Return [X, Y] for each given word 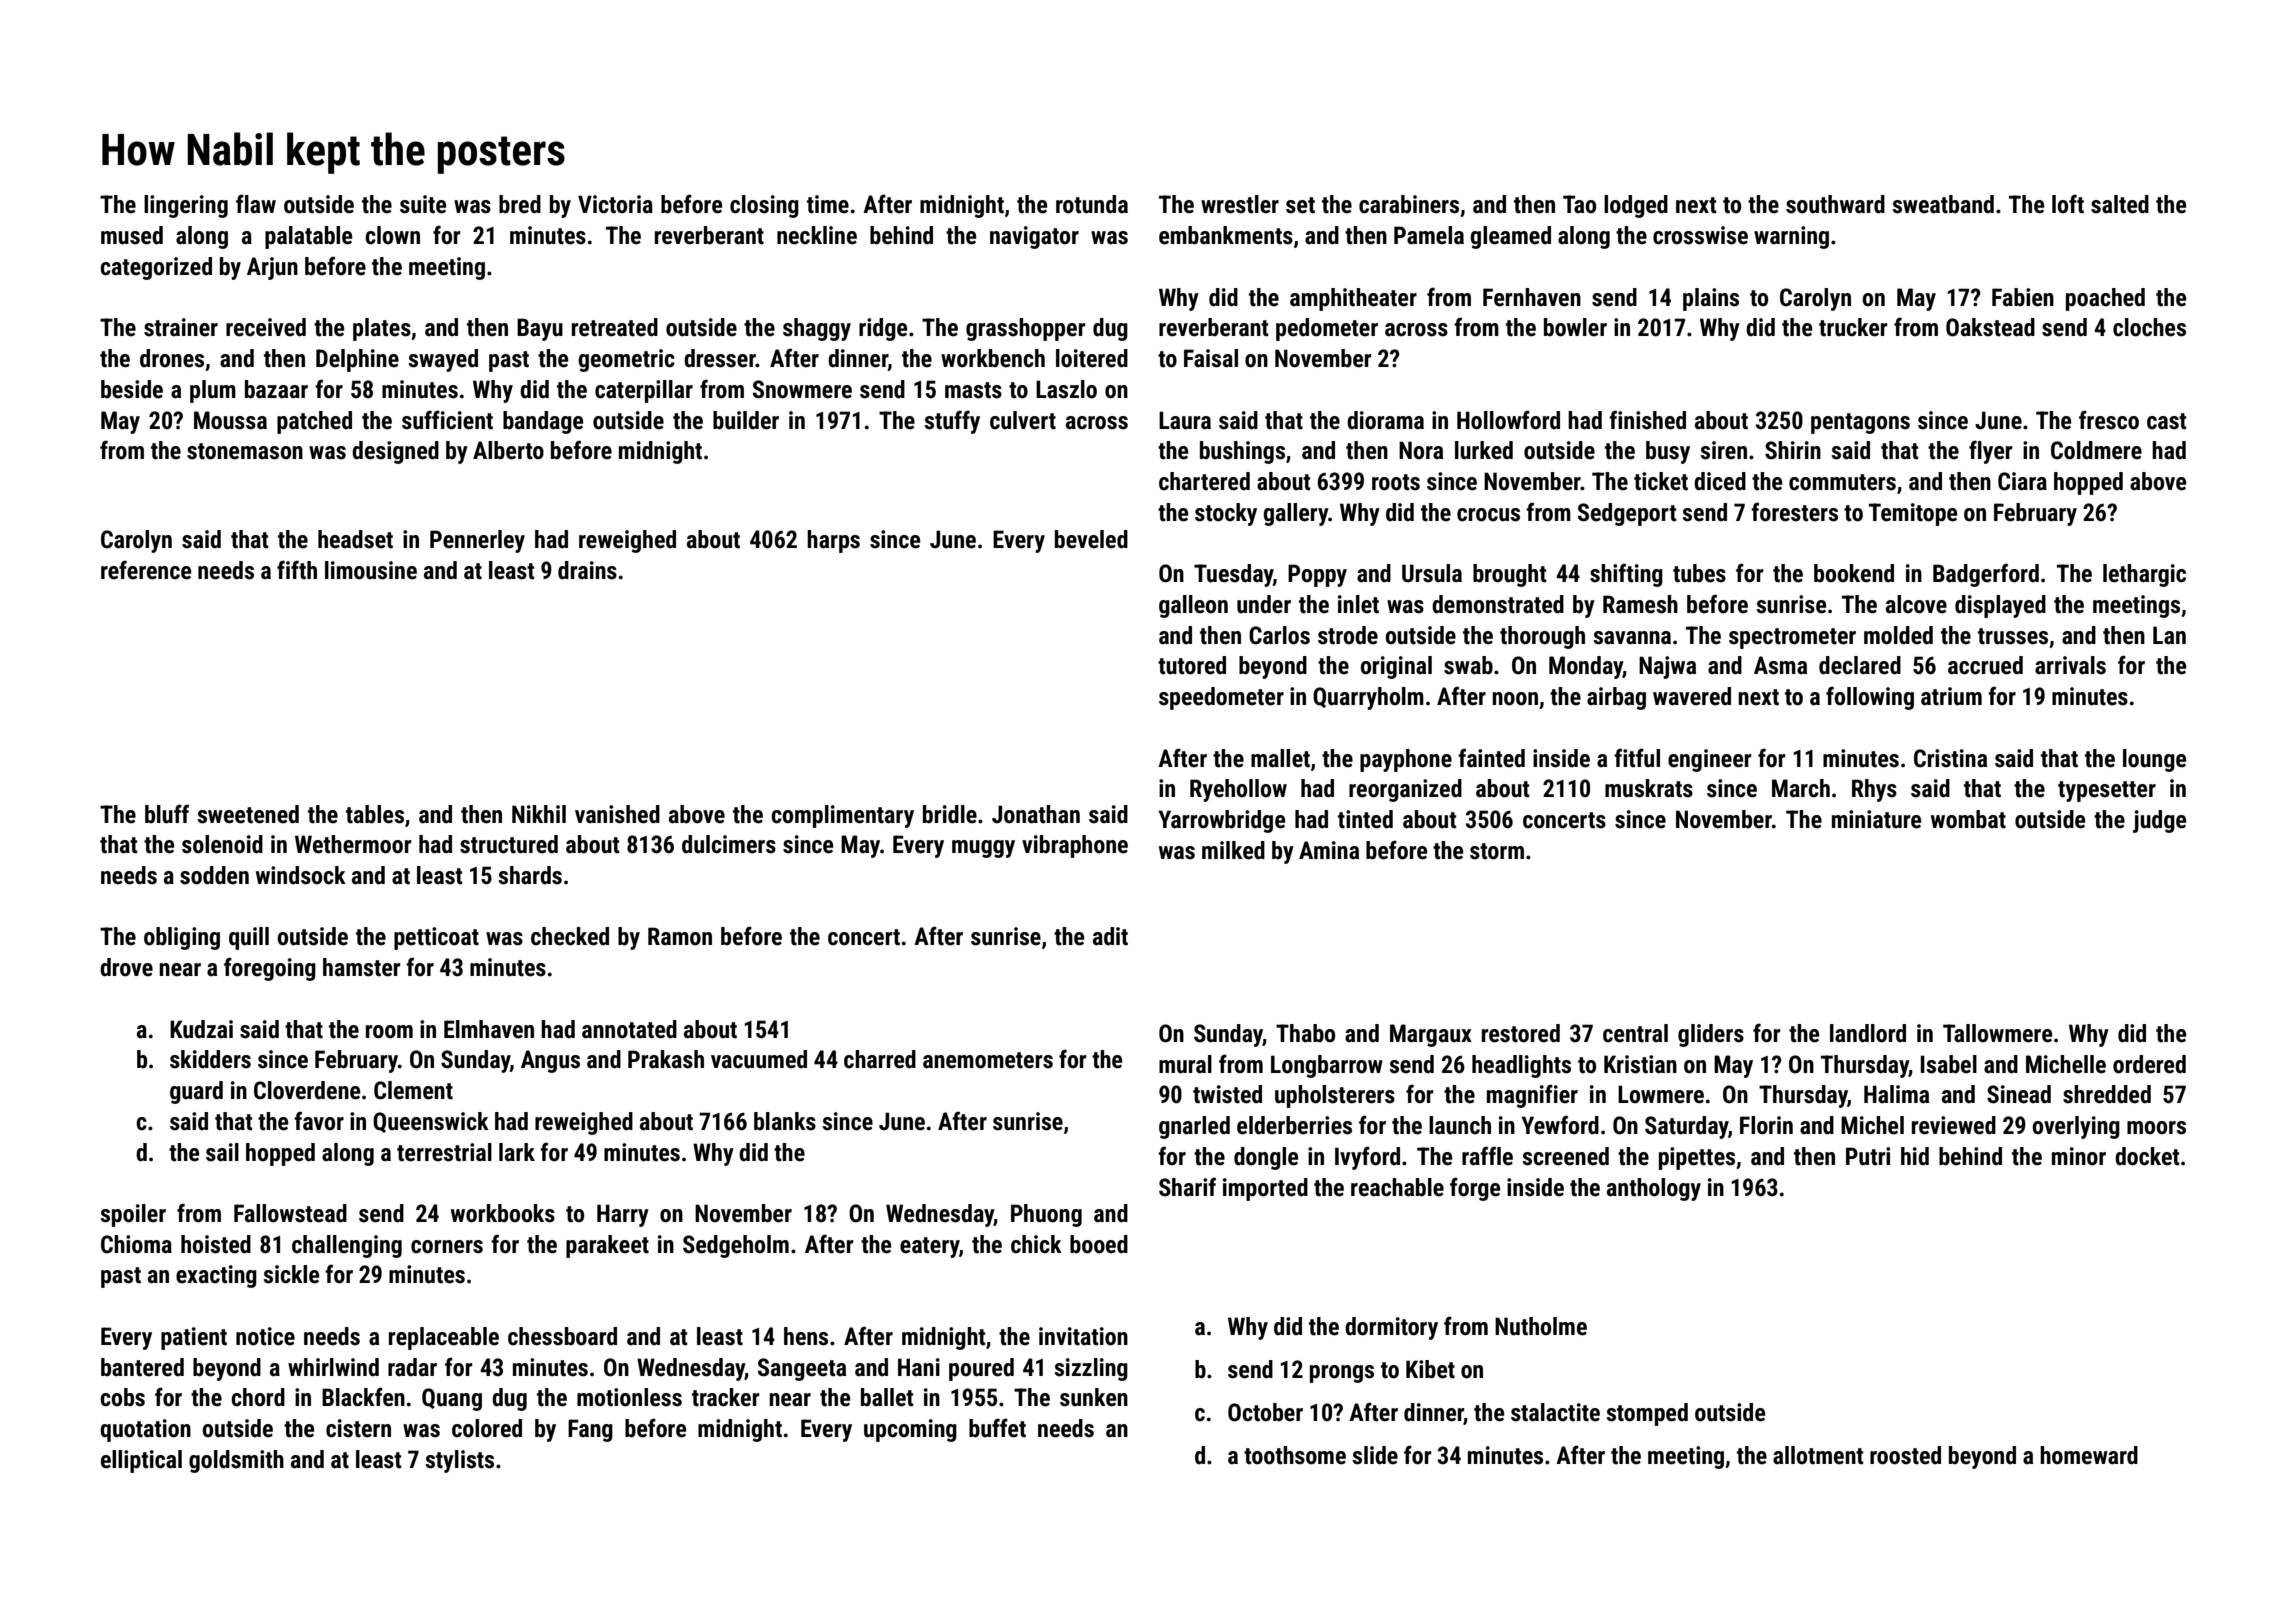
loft [2068, 204]
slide [1375, 1455]
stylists [459, 1461]
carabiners [1409, 204]
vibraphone [1075, 846]
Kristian [1640, 1064]
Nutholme [1541, 1326]
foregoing [270, 969]
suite [423, 204]
